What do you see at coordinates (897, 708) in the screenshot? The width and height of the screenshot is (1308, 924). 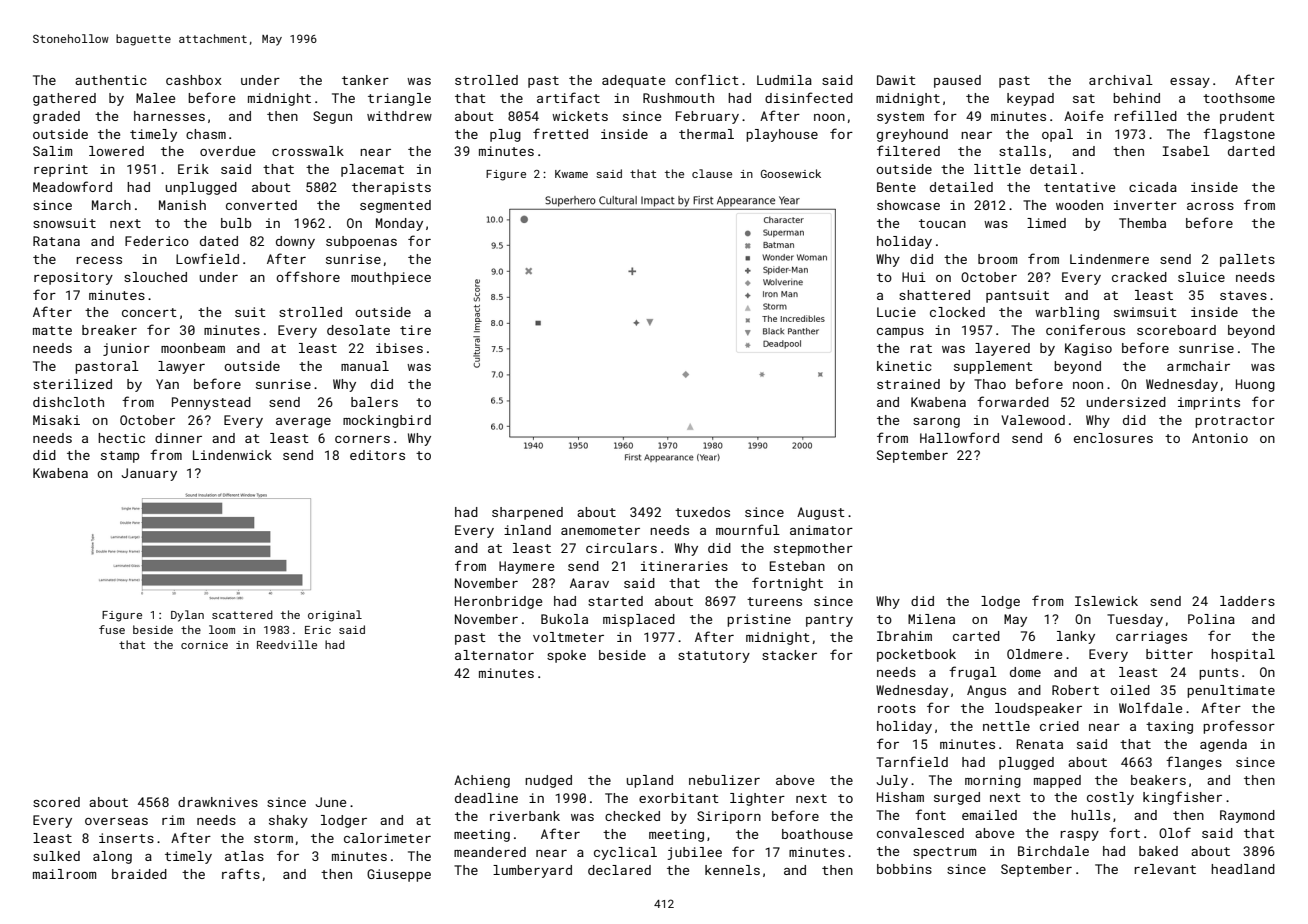 I see `roots` at bounding box center [897, 708].
